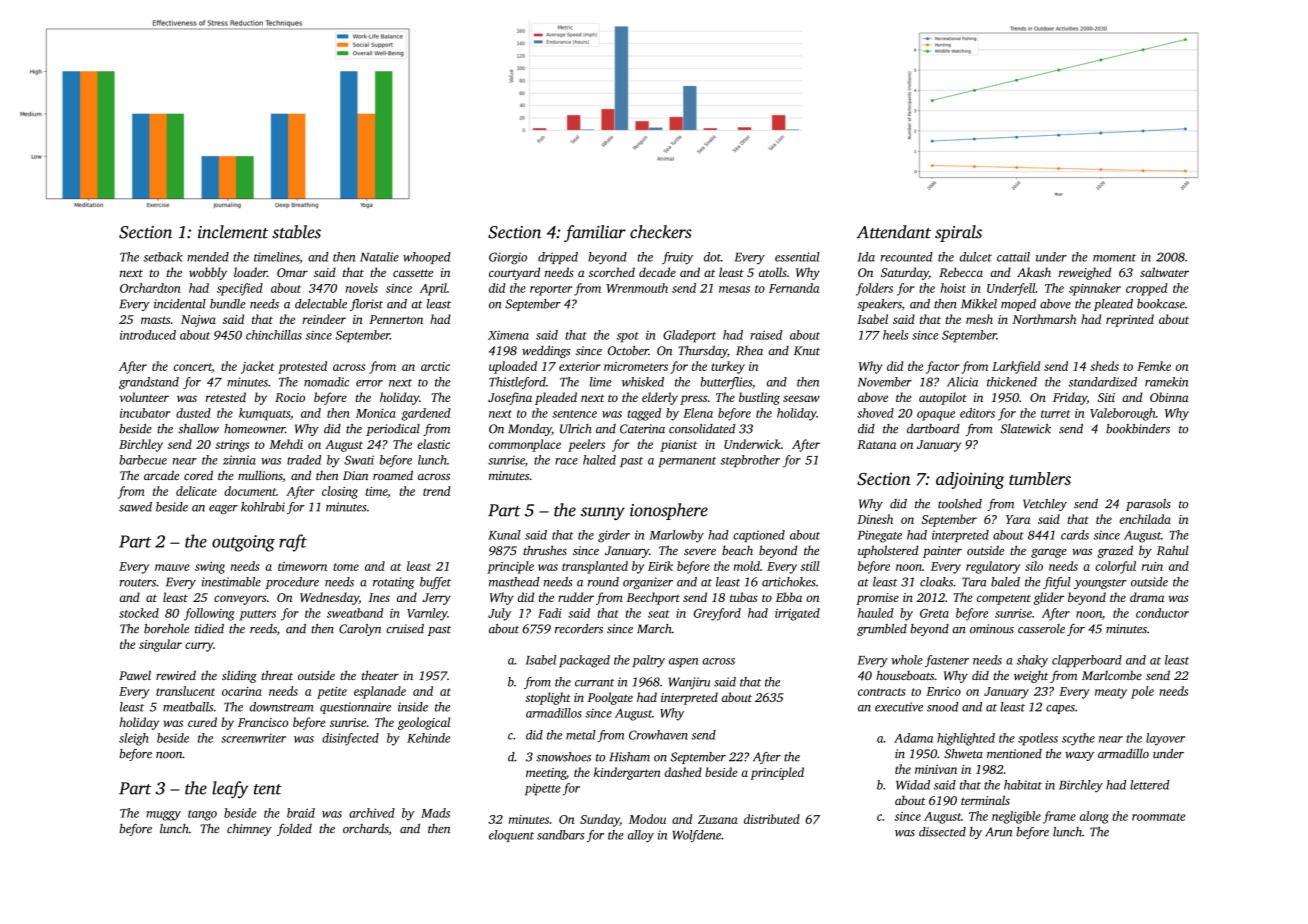 The width and height of the page is (1308, 924). Describe the element at coordinates (355, 613) in the page. I see `sweatband` at that location.
